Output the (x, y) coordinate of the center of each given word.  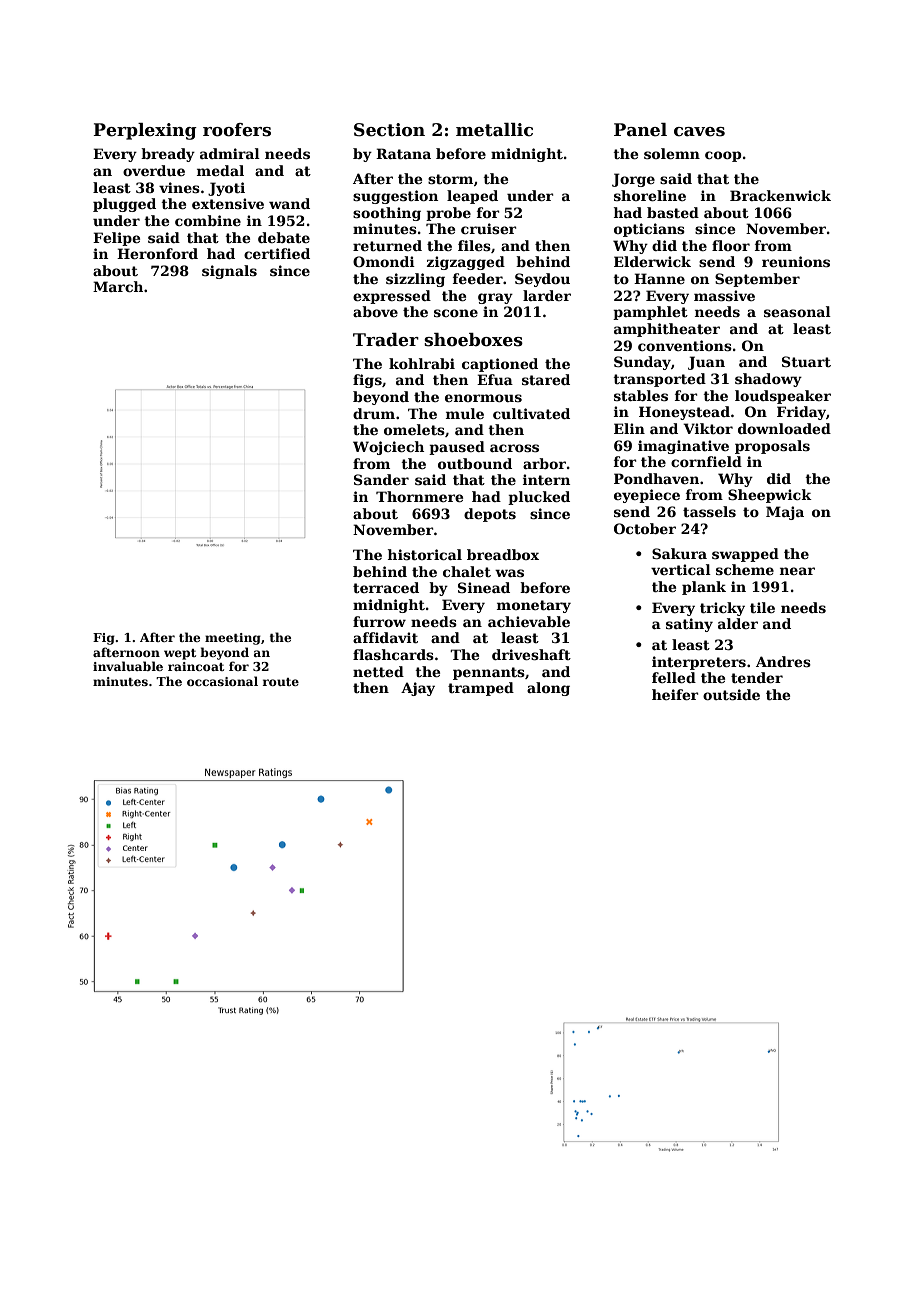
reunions (796, 261)
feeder (478, 278)
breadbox (503, 554)
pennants (489, 673)
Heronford (157, 253)
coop (723, 156)
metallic (494, 130)
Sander (381, 479)
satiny (689, 625)
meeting (233, 639)
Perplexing (145, 131)
